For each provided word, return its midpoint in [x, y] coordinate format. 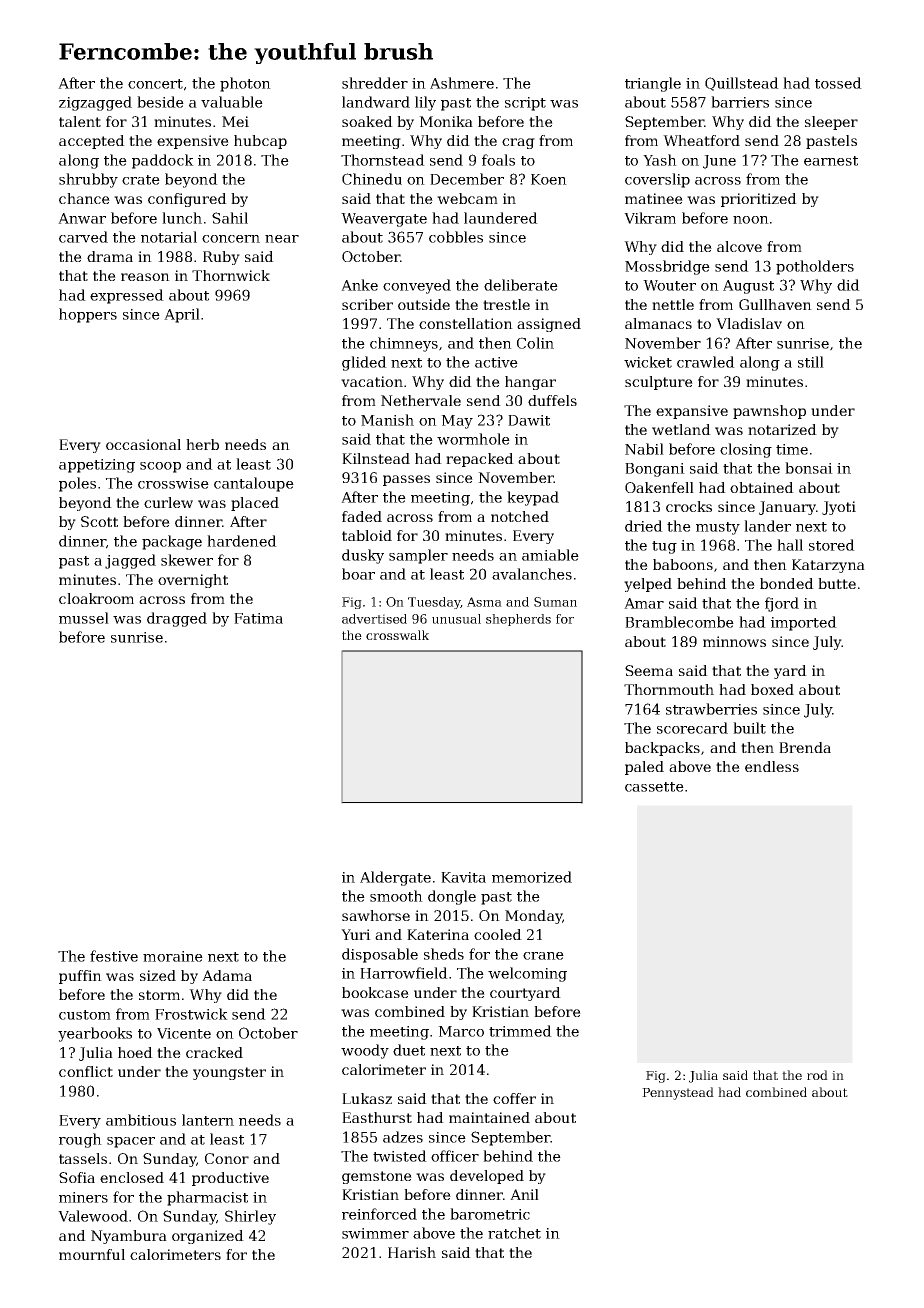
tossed [838, 83]
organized [208, 1237]
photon [245, 84]
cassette [654, 787]
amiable [550, 555]
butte [837, 583]
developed [487, 1177]
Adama [227, 975]
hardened [242, 541]
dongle [452, 897]
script [525, 104]
